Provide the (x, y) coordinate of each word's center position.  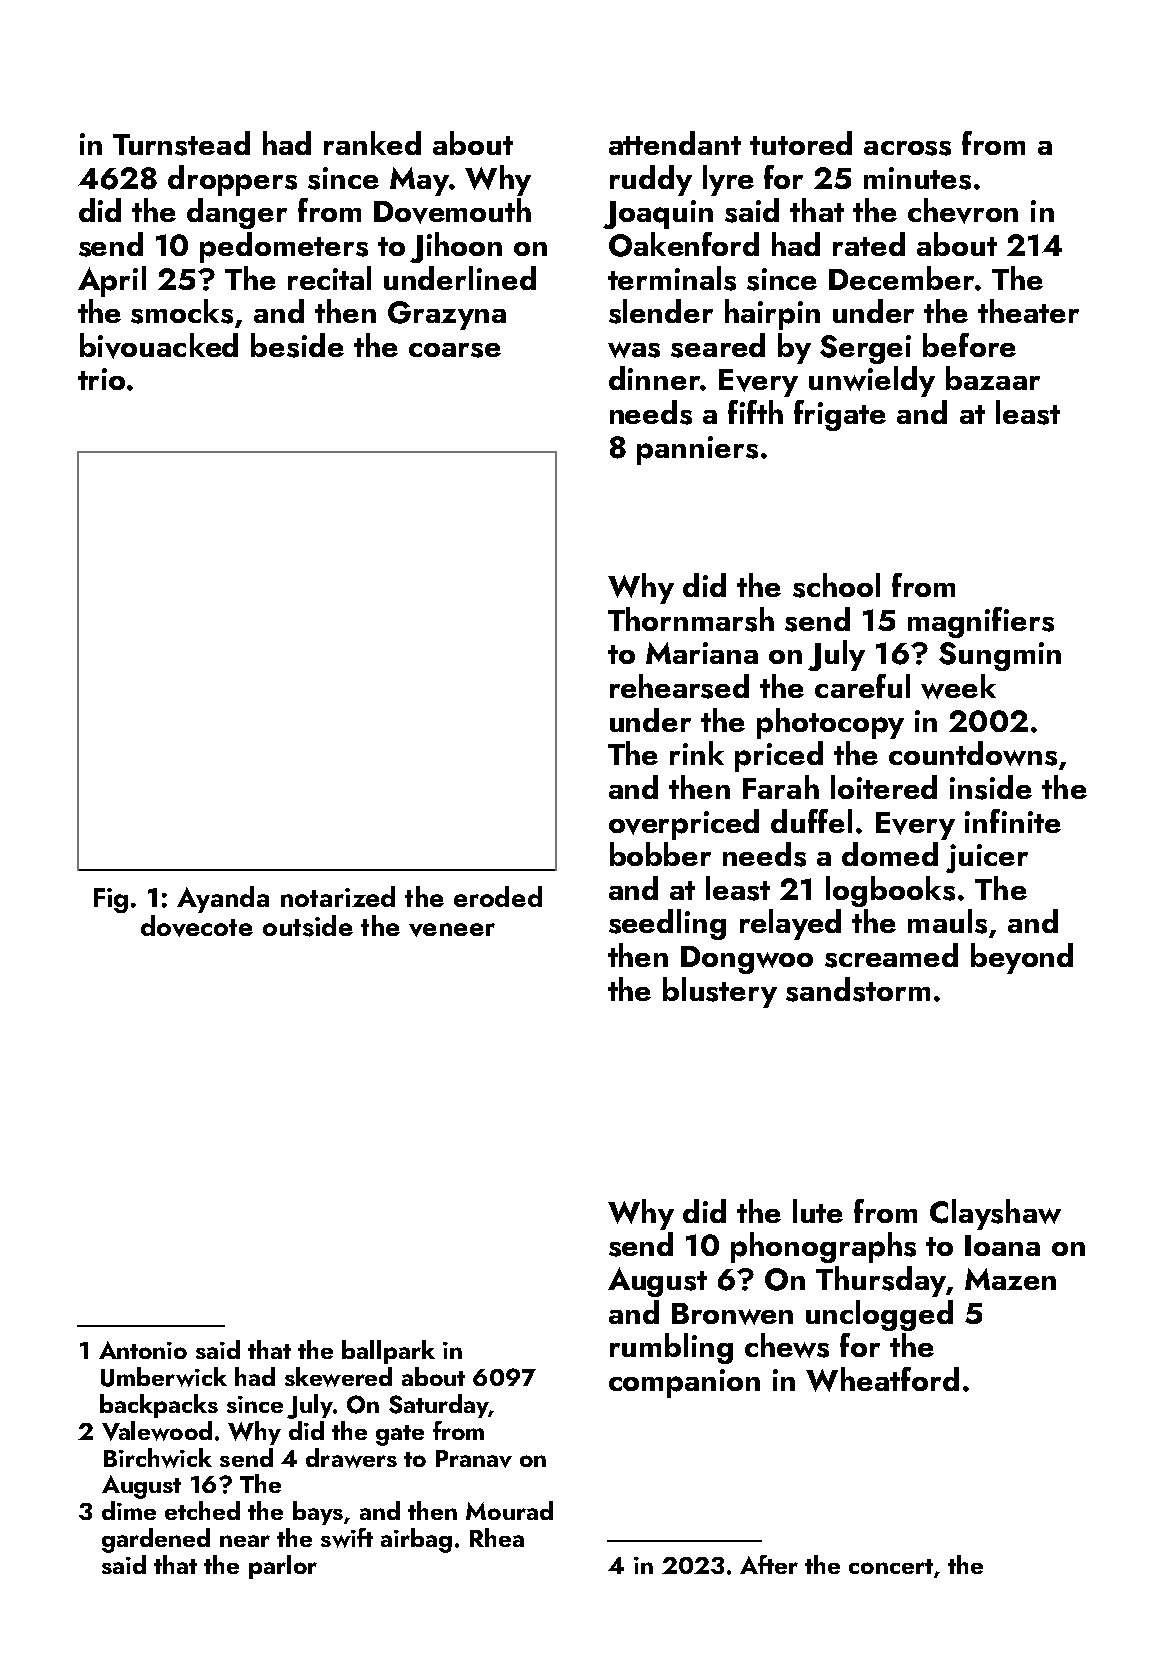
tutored (801, 143)
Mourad (509, 1510)
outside (308, 926)
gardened (156, 1540)
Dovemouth (452, 211)
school (836, 585)
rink (697, 753)
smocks (182, 311)
